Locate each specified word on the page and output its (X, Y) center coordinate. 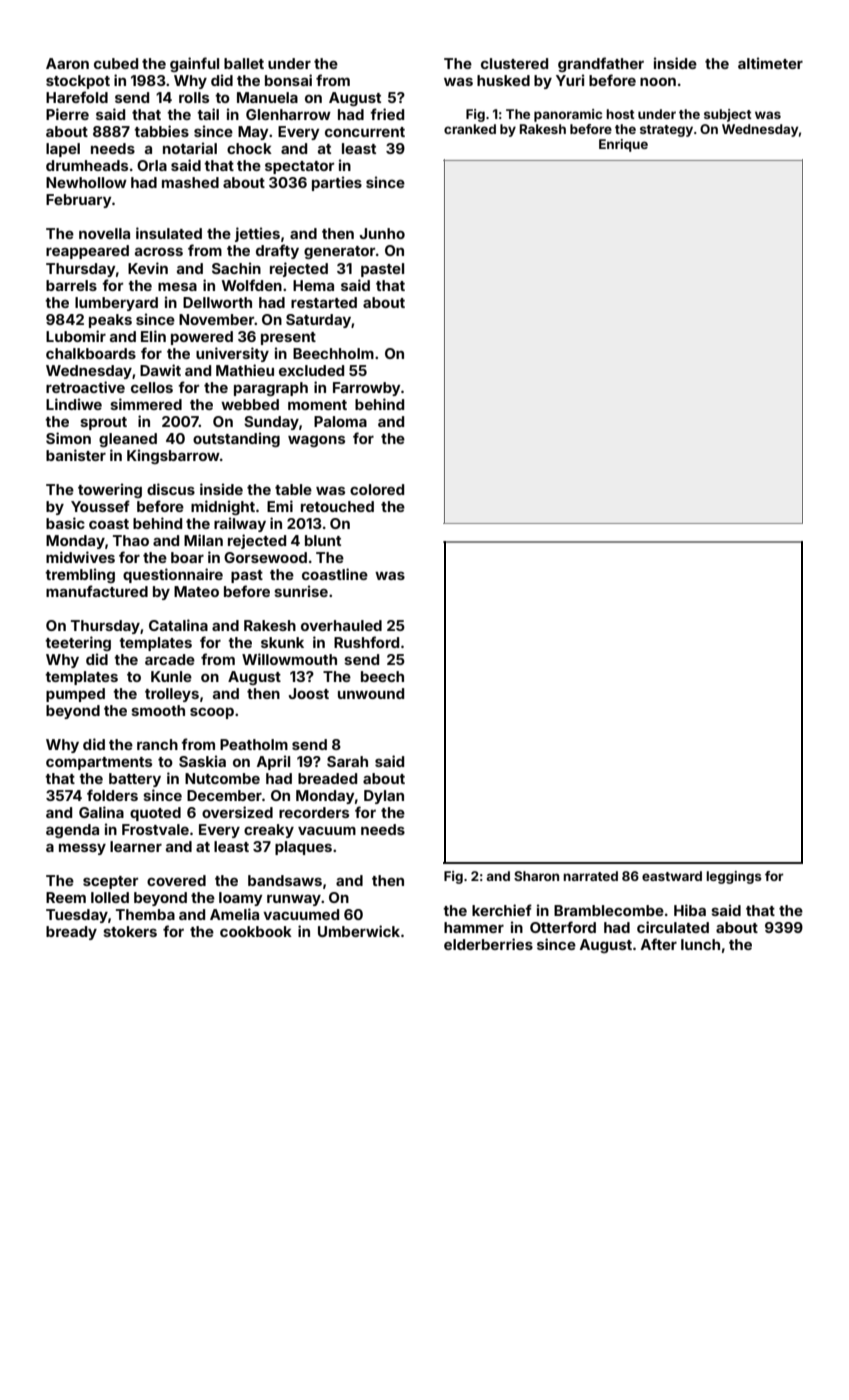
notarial (190, 148)
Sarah (347, 761)
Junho (382, 233)
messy (82, 849)
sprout (103, 423)
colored (377, 489)
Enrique (623, 145)
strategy (666, 131)
